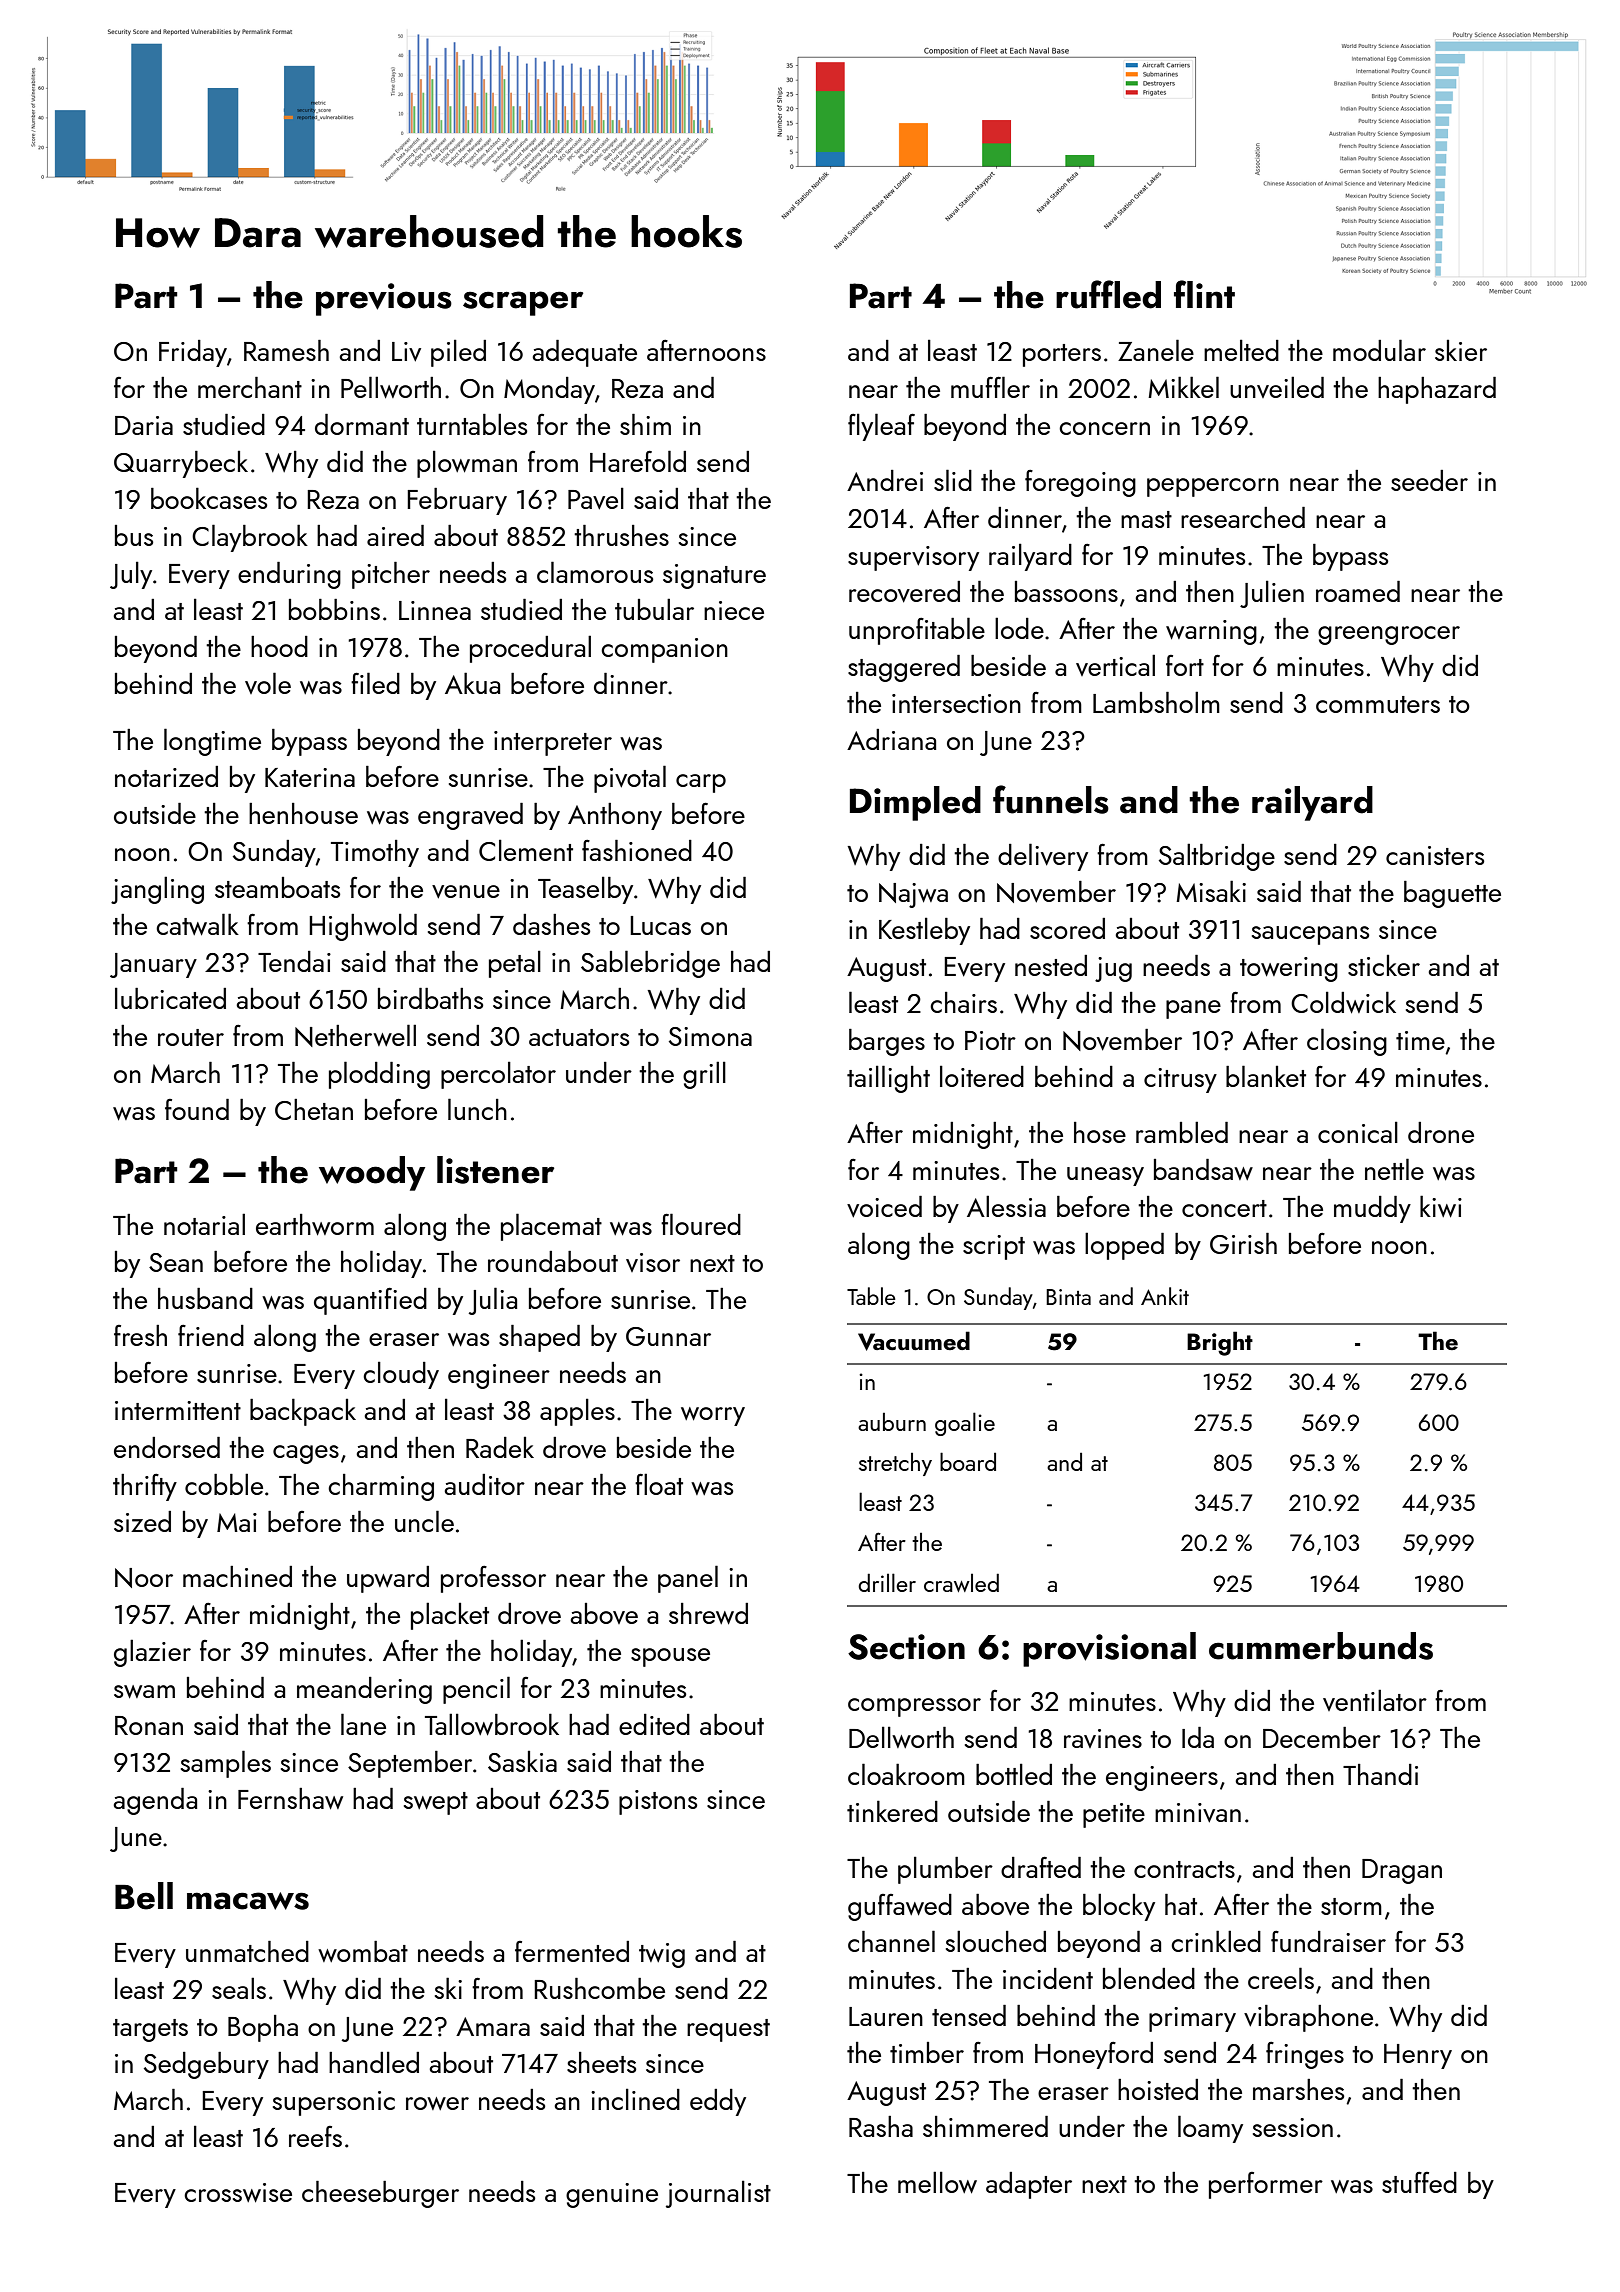 This screenshot has width=1620, height=2292. Describe the element at coordinates (1461, 350) in the screenshot. I see `skier` at that location.
